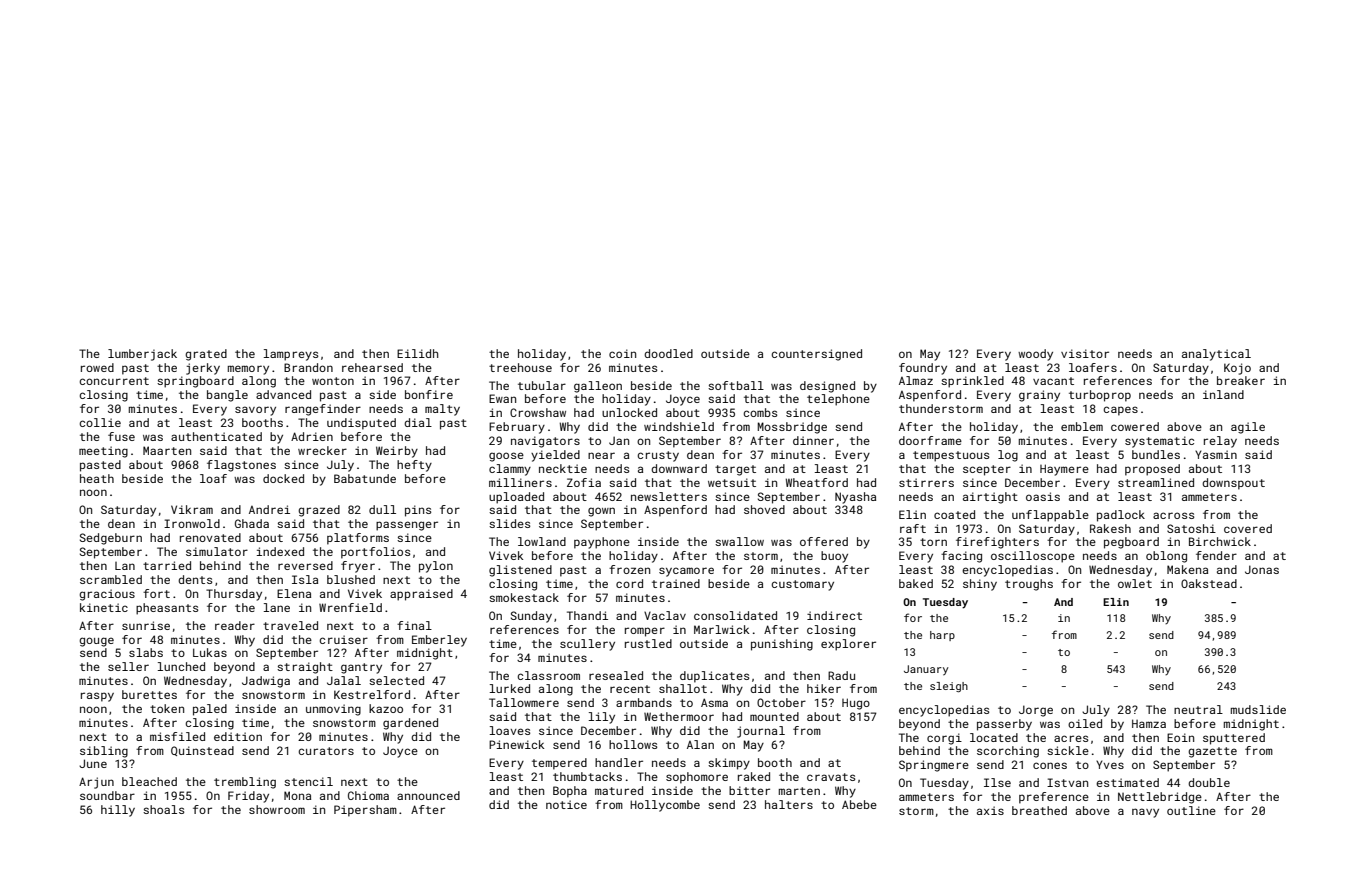 Image resolution: width=1372 pixels, height=887 pixels. I want to click on dinner, so click(813, 440).
